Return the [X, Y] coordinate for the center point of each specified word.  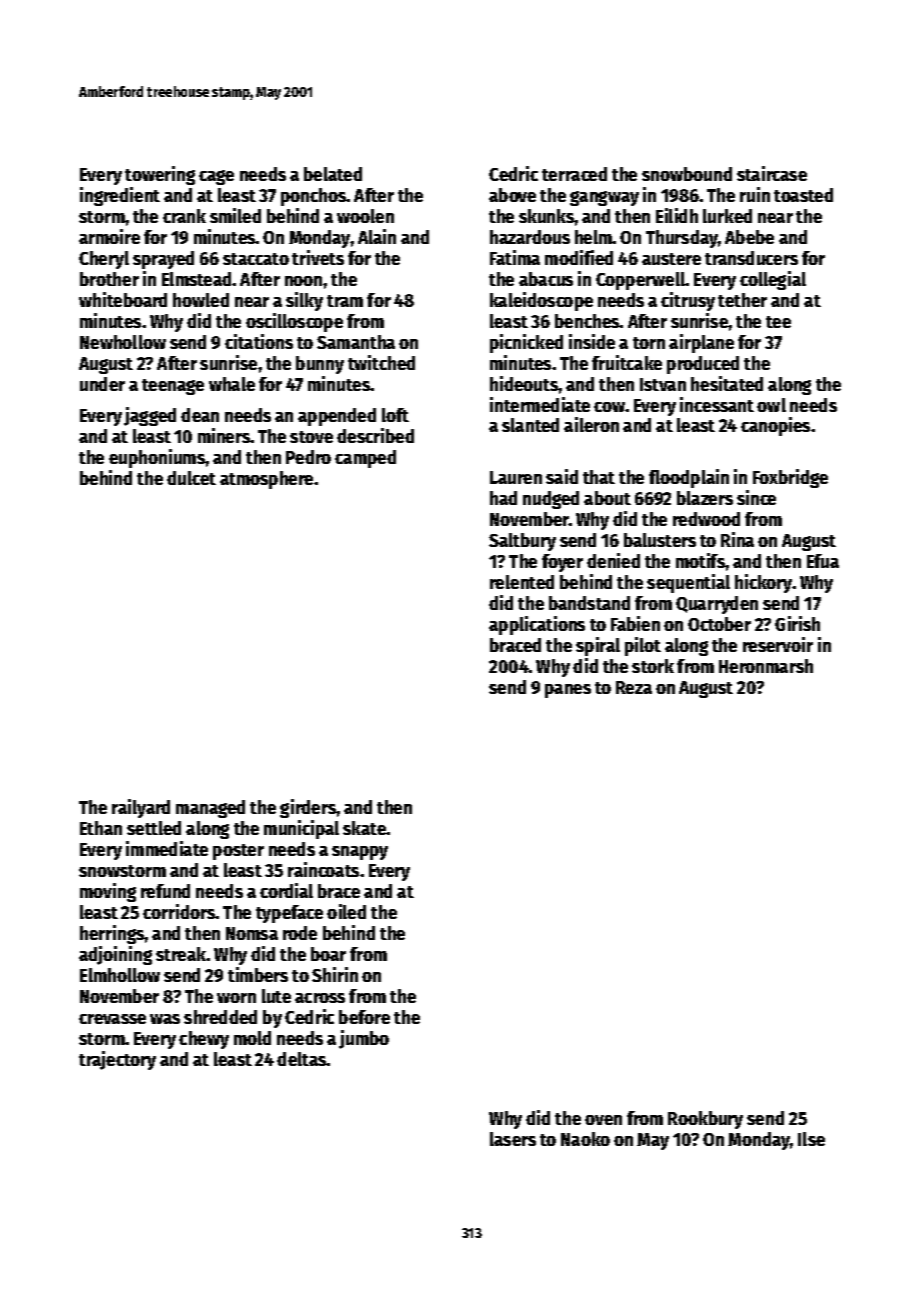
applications [537, 625]
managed [210, 809]
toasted [803, 195]
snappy [360, 853]
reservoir [778, 644]
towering [160, 175]
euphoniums [157, 458]
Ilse [811, 1139]
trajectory [117, 1060]
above [512, 195]
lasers [513, 1139]
